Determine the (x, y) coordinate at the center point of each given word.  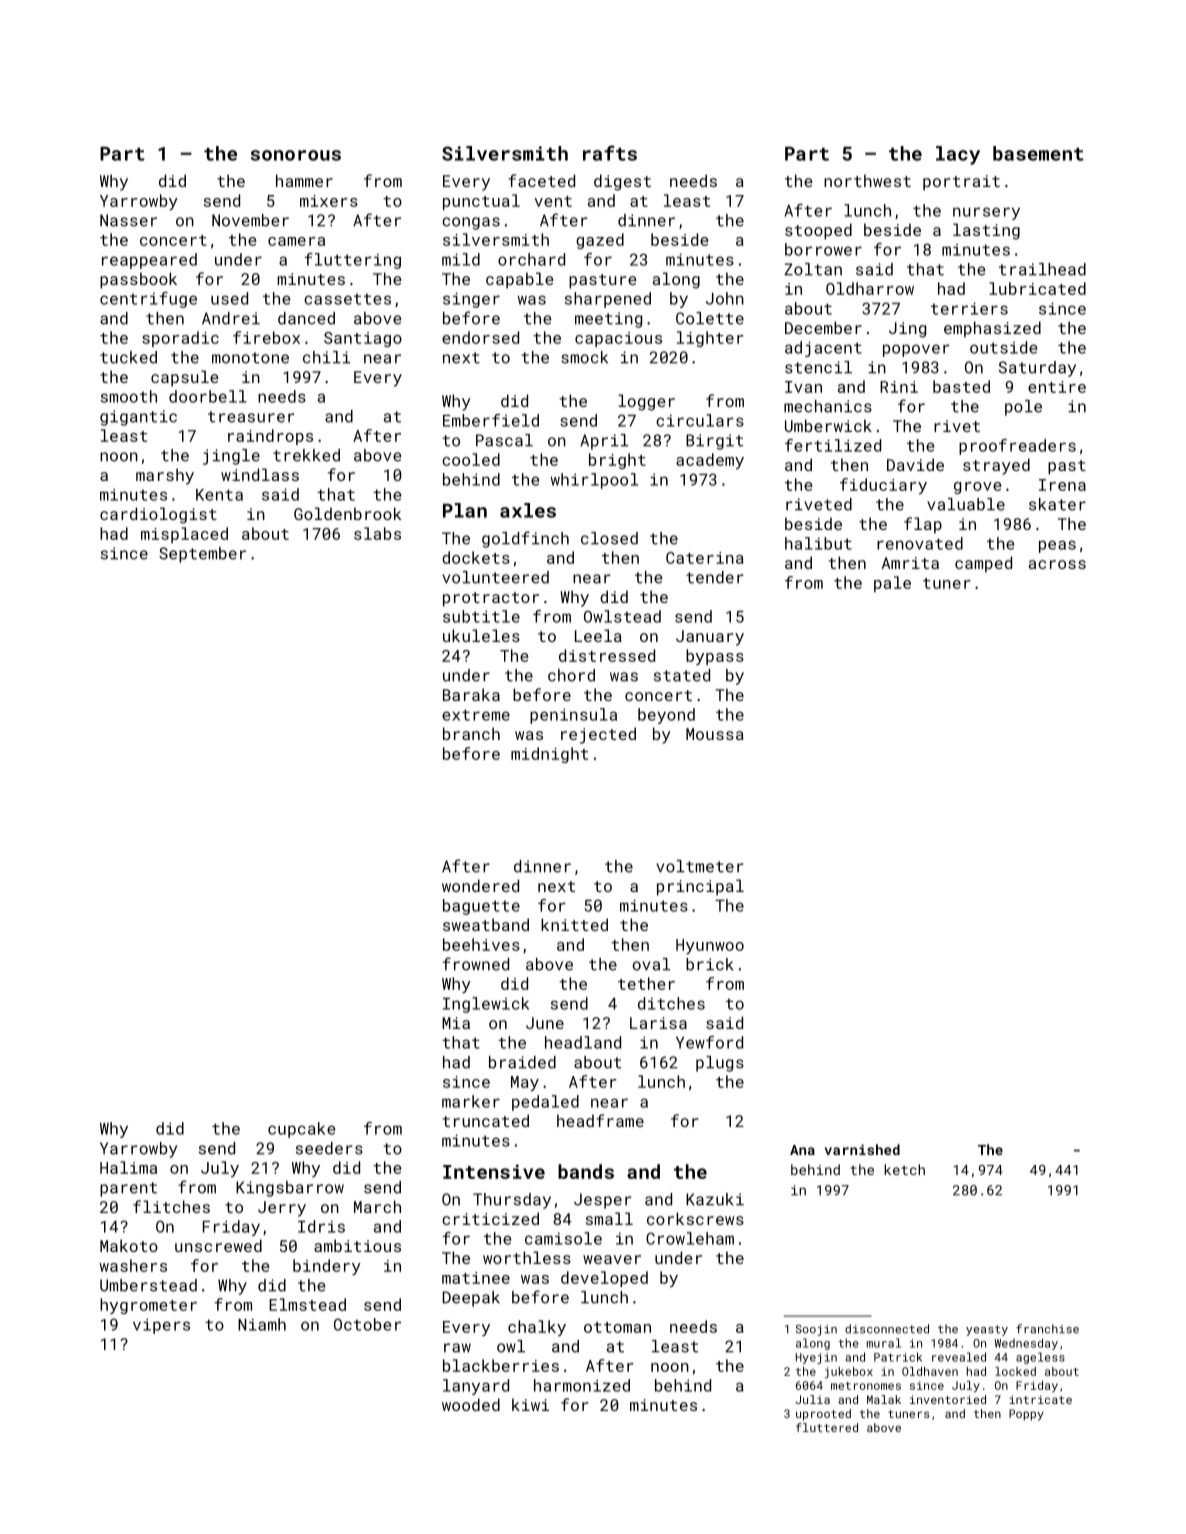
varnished (862, 1149)
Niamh (262, 1324)
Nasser (128, 220)
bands (586, 1171)
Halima (128, 1167)
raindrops (270, 437)
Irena (1062, 485)
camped (983, 564)
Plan (465, 510)
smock (584, 357)
